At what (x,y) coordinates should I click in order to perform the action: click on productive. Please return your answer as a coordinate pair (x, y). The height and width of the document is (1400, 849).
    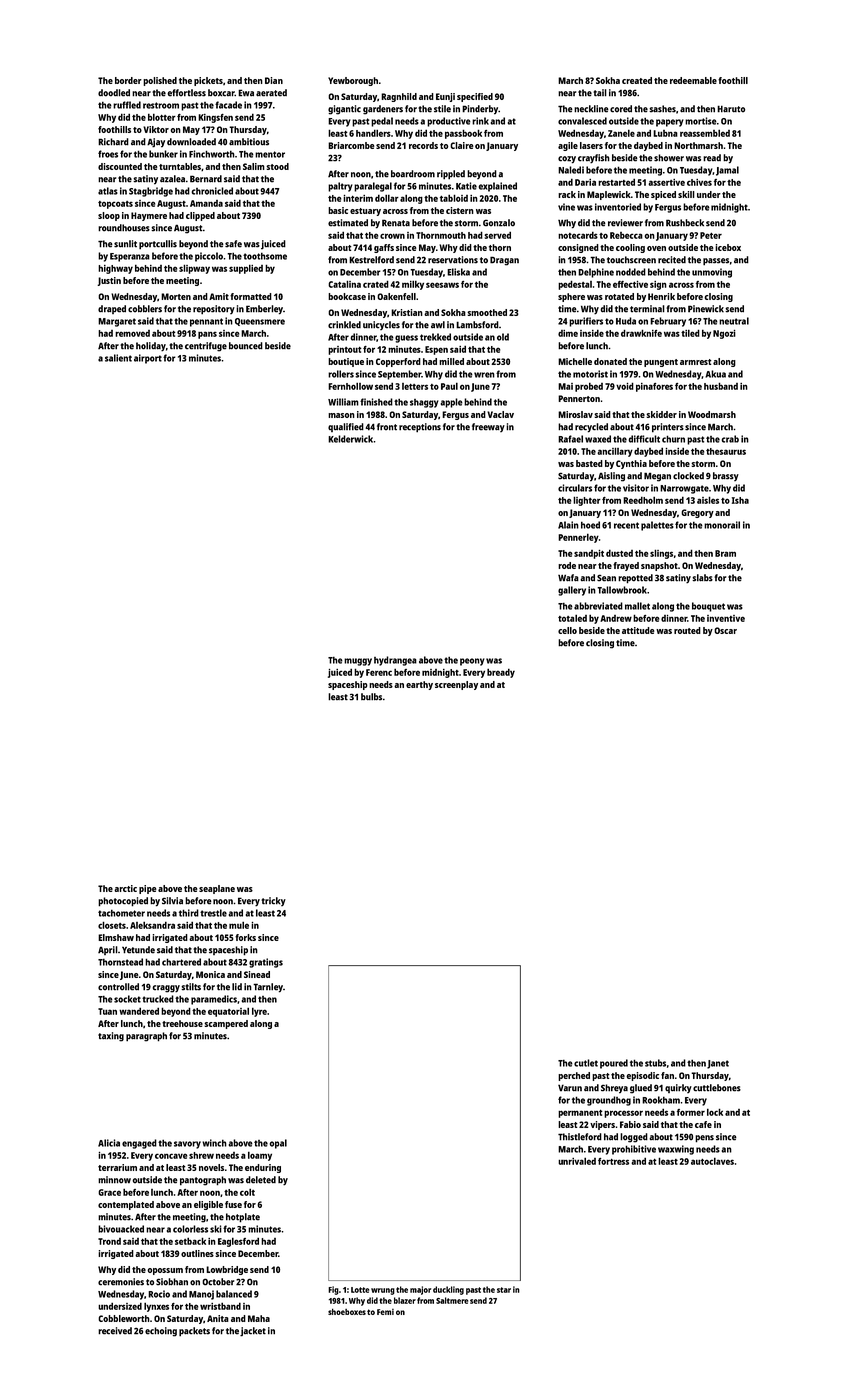
    Looking at the image, I should click on (449, 122).
